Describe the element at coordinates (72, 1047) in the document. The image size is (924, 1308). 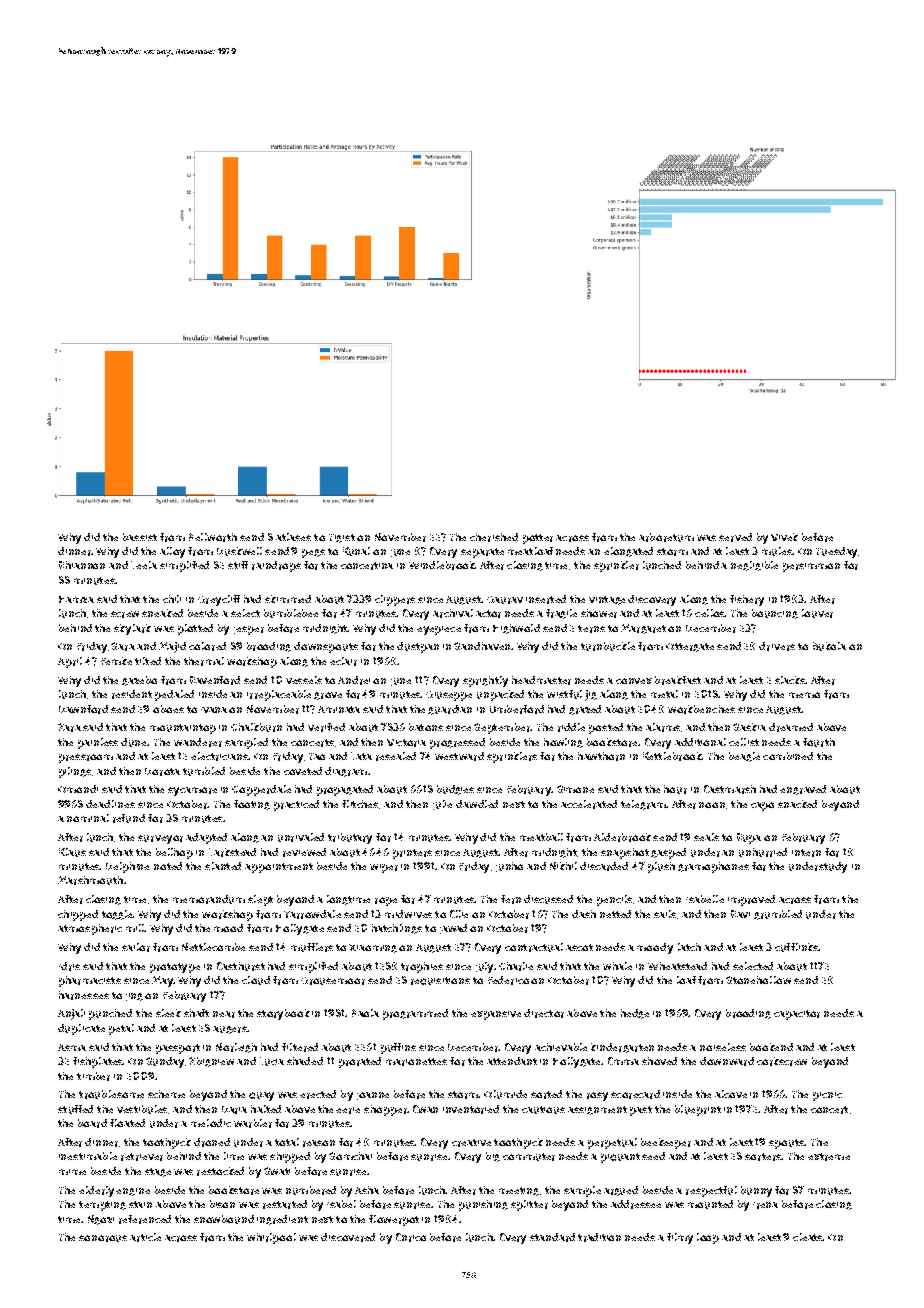
I see `Asma` at that location.
